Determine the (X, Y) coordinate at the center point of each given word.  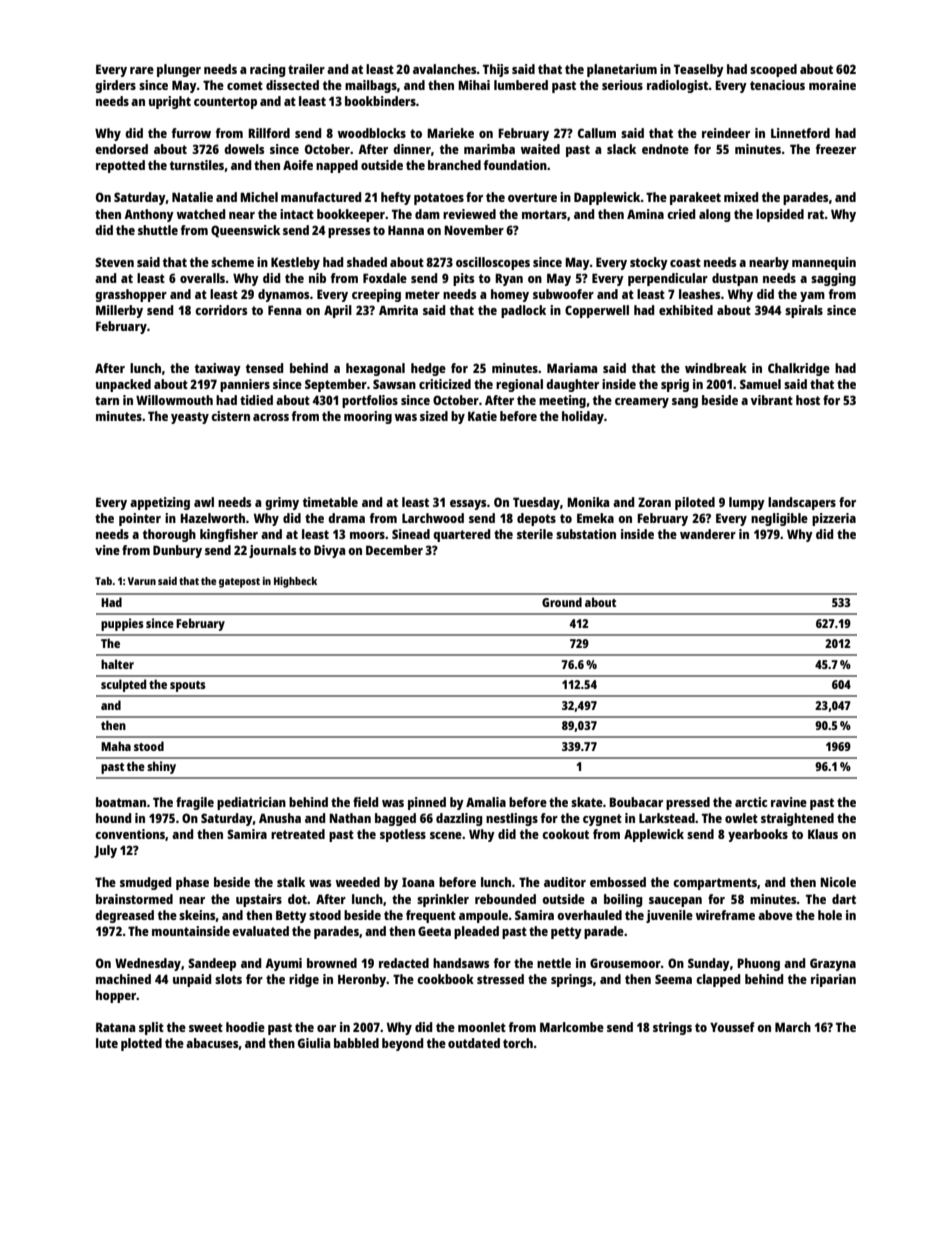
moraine (832, 85)
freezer (836, 149)
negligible (779, 519)
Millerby (119, 311)
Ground (562, 602)
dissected (292, 85)
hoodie (245, 1027)
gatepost (239, 583)
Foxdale (385, 278)
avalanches (445, 69)
